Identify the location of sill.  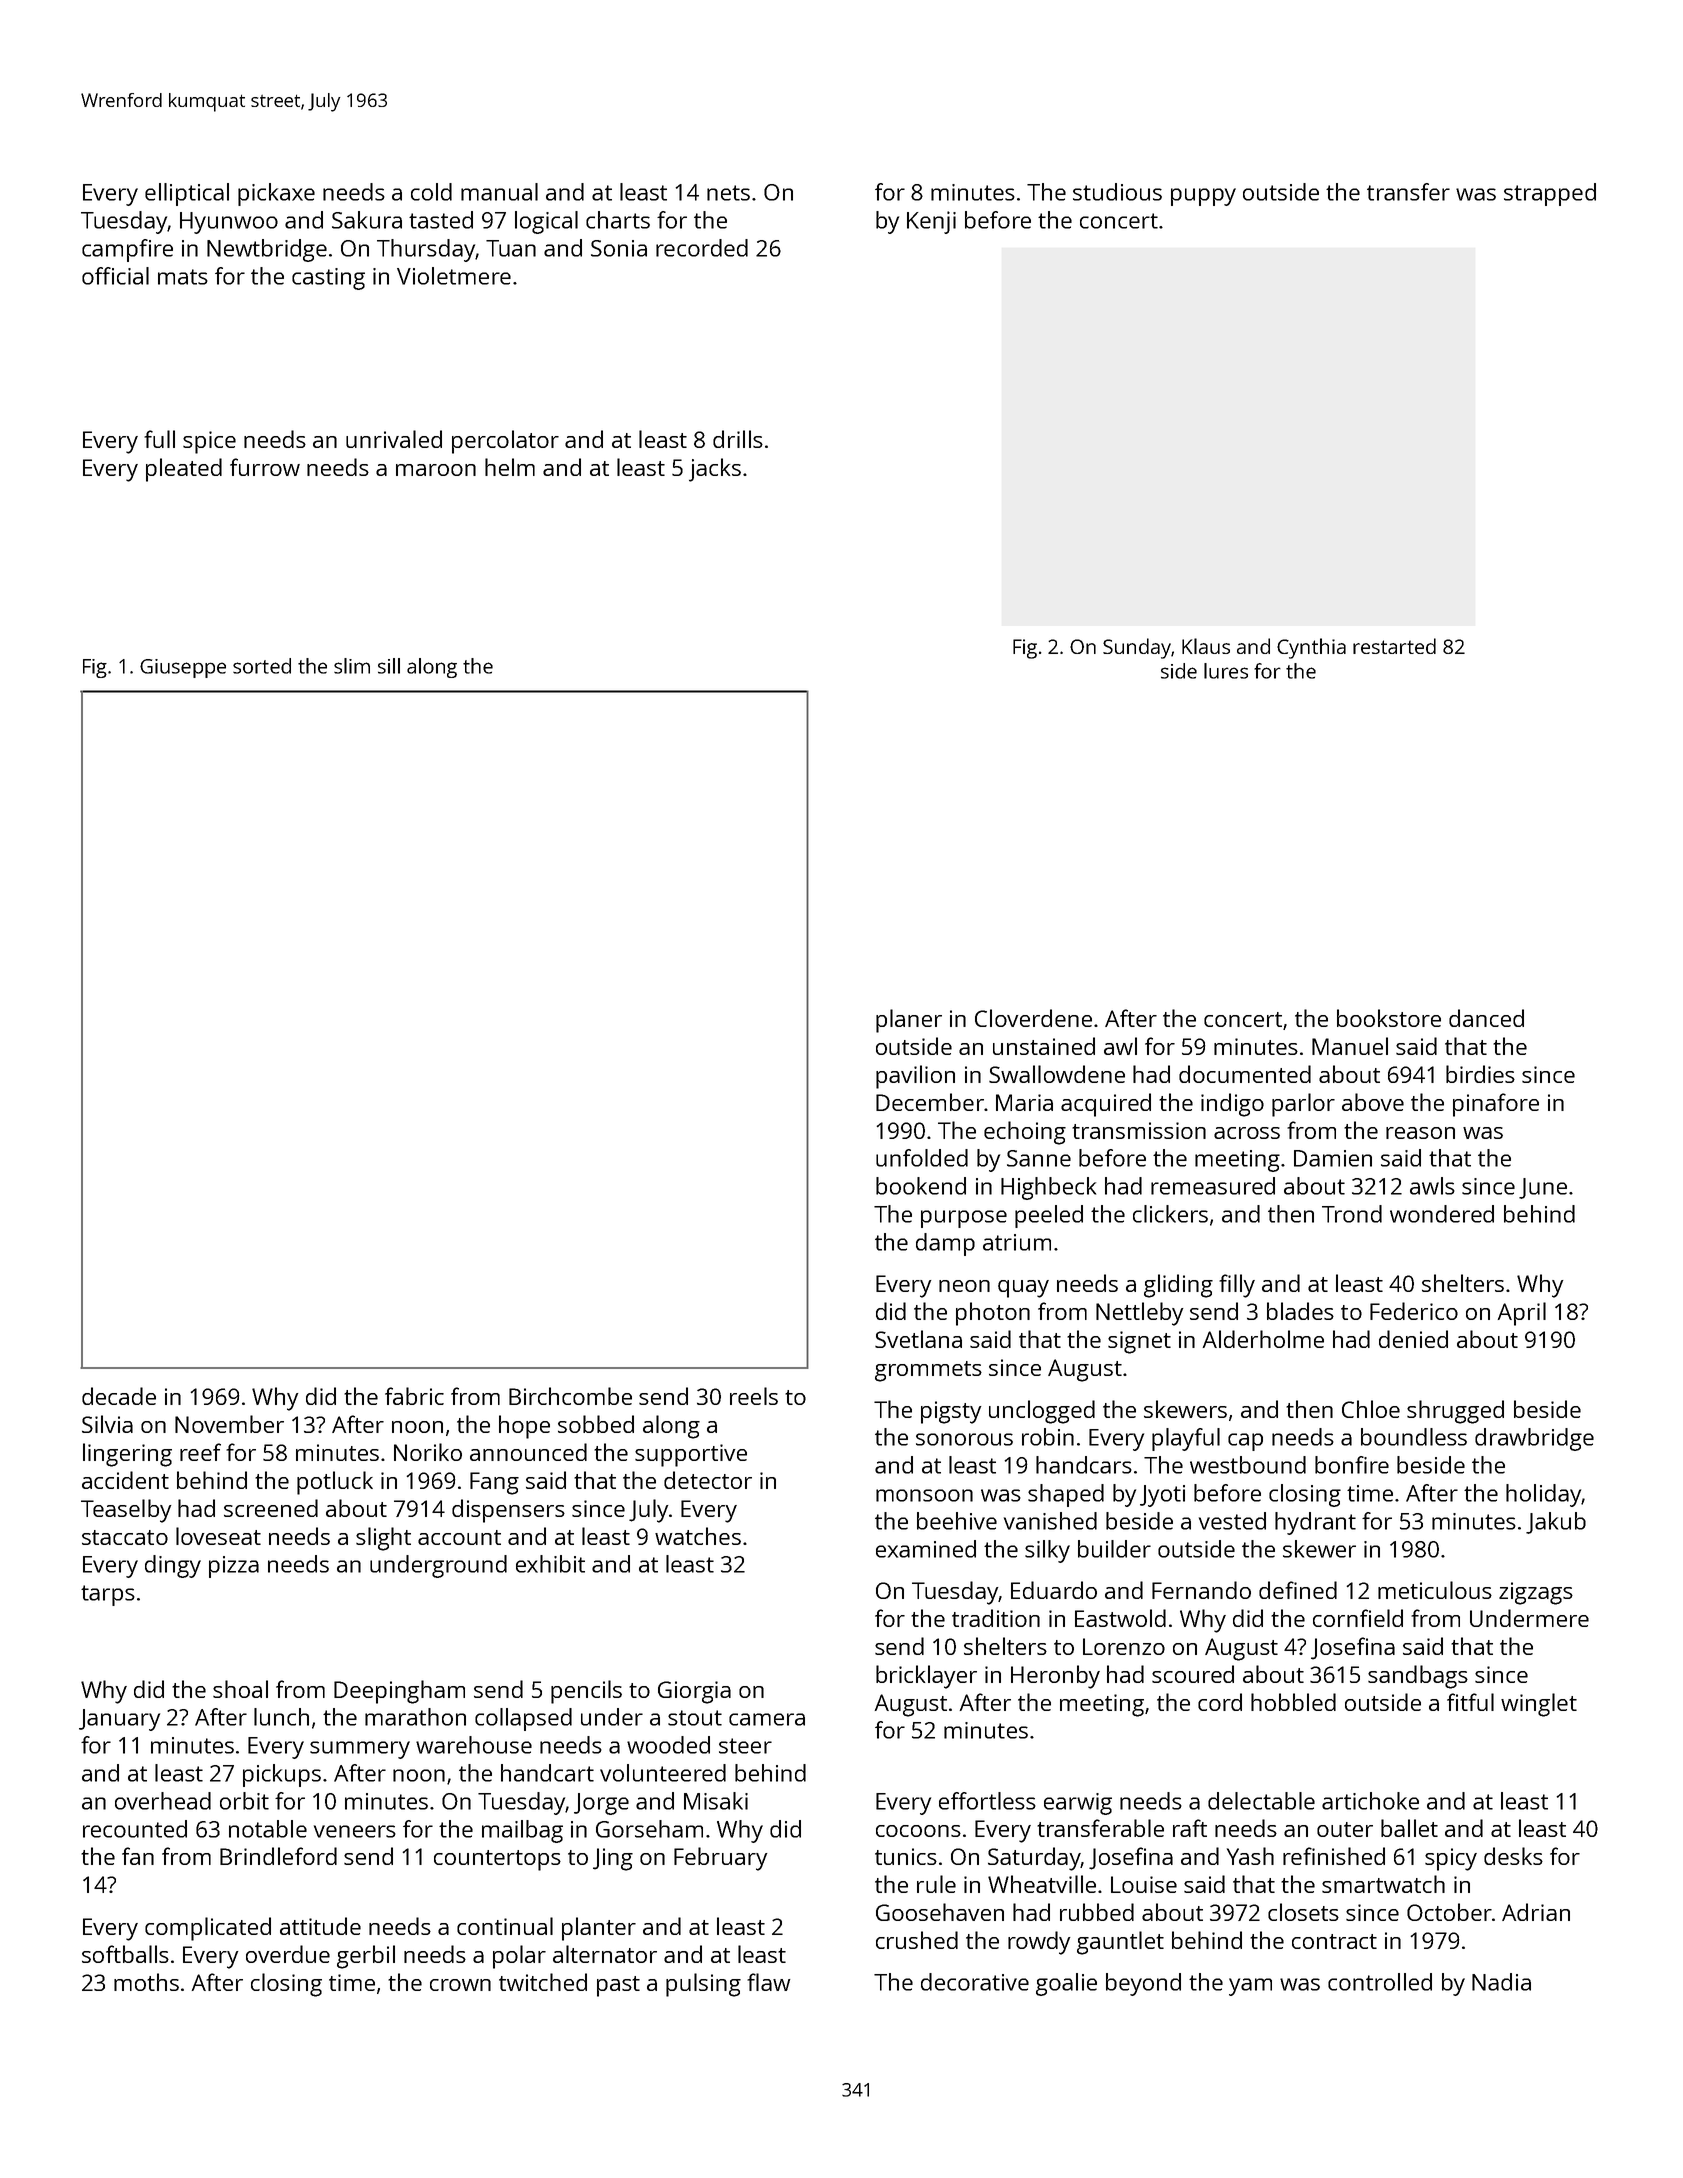
(389, 666).
